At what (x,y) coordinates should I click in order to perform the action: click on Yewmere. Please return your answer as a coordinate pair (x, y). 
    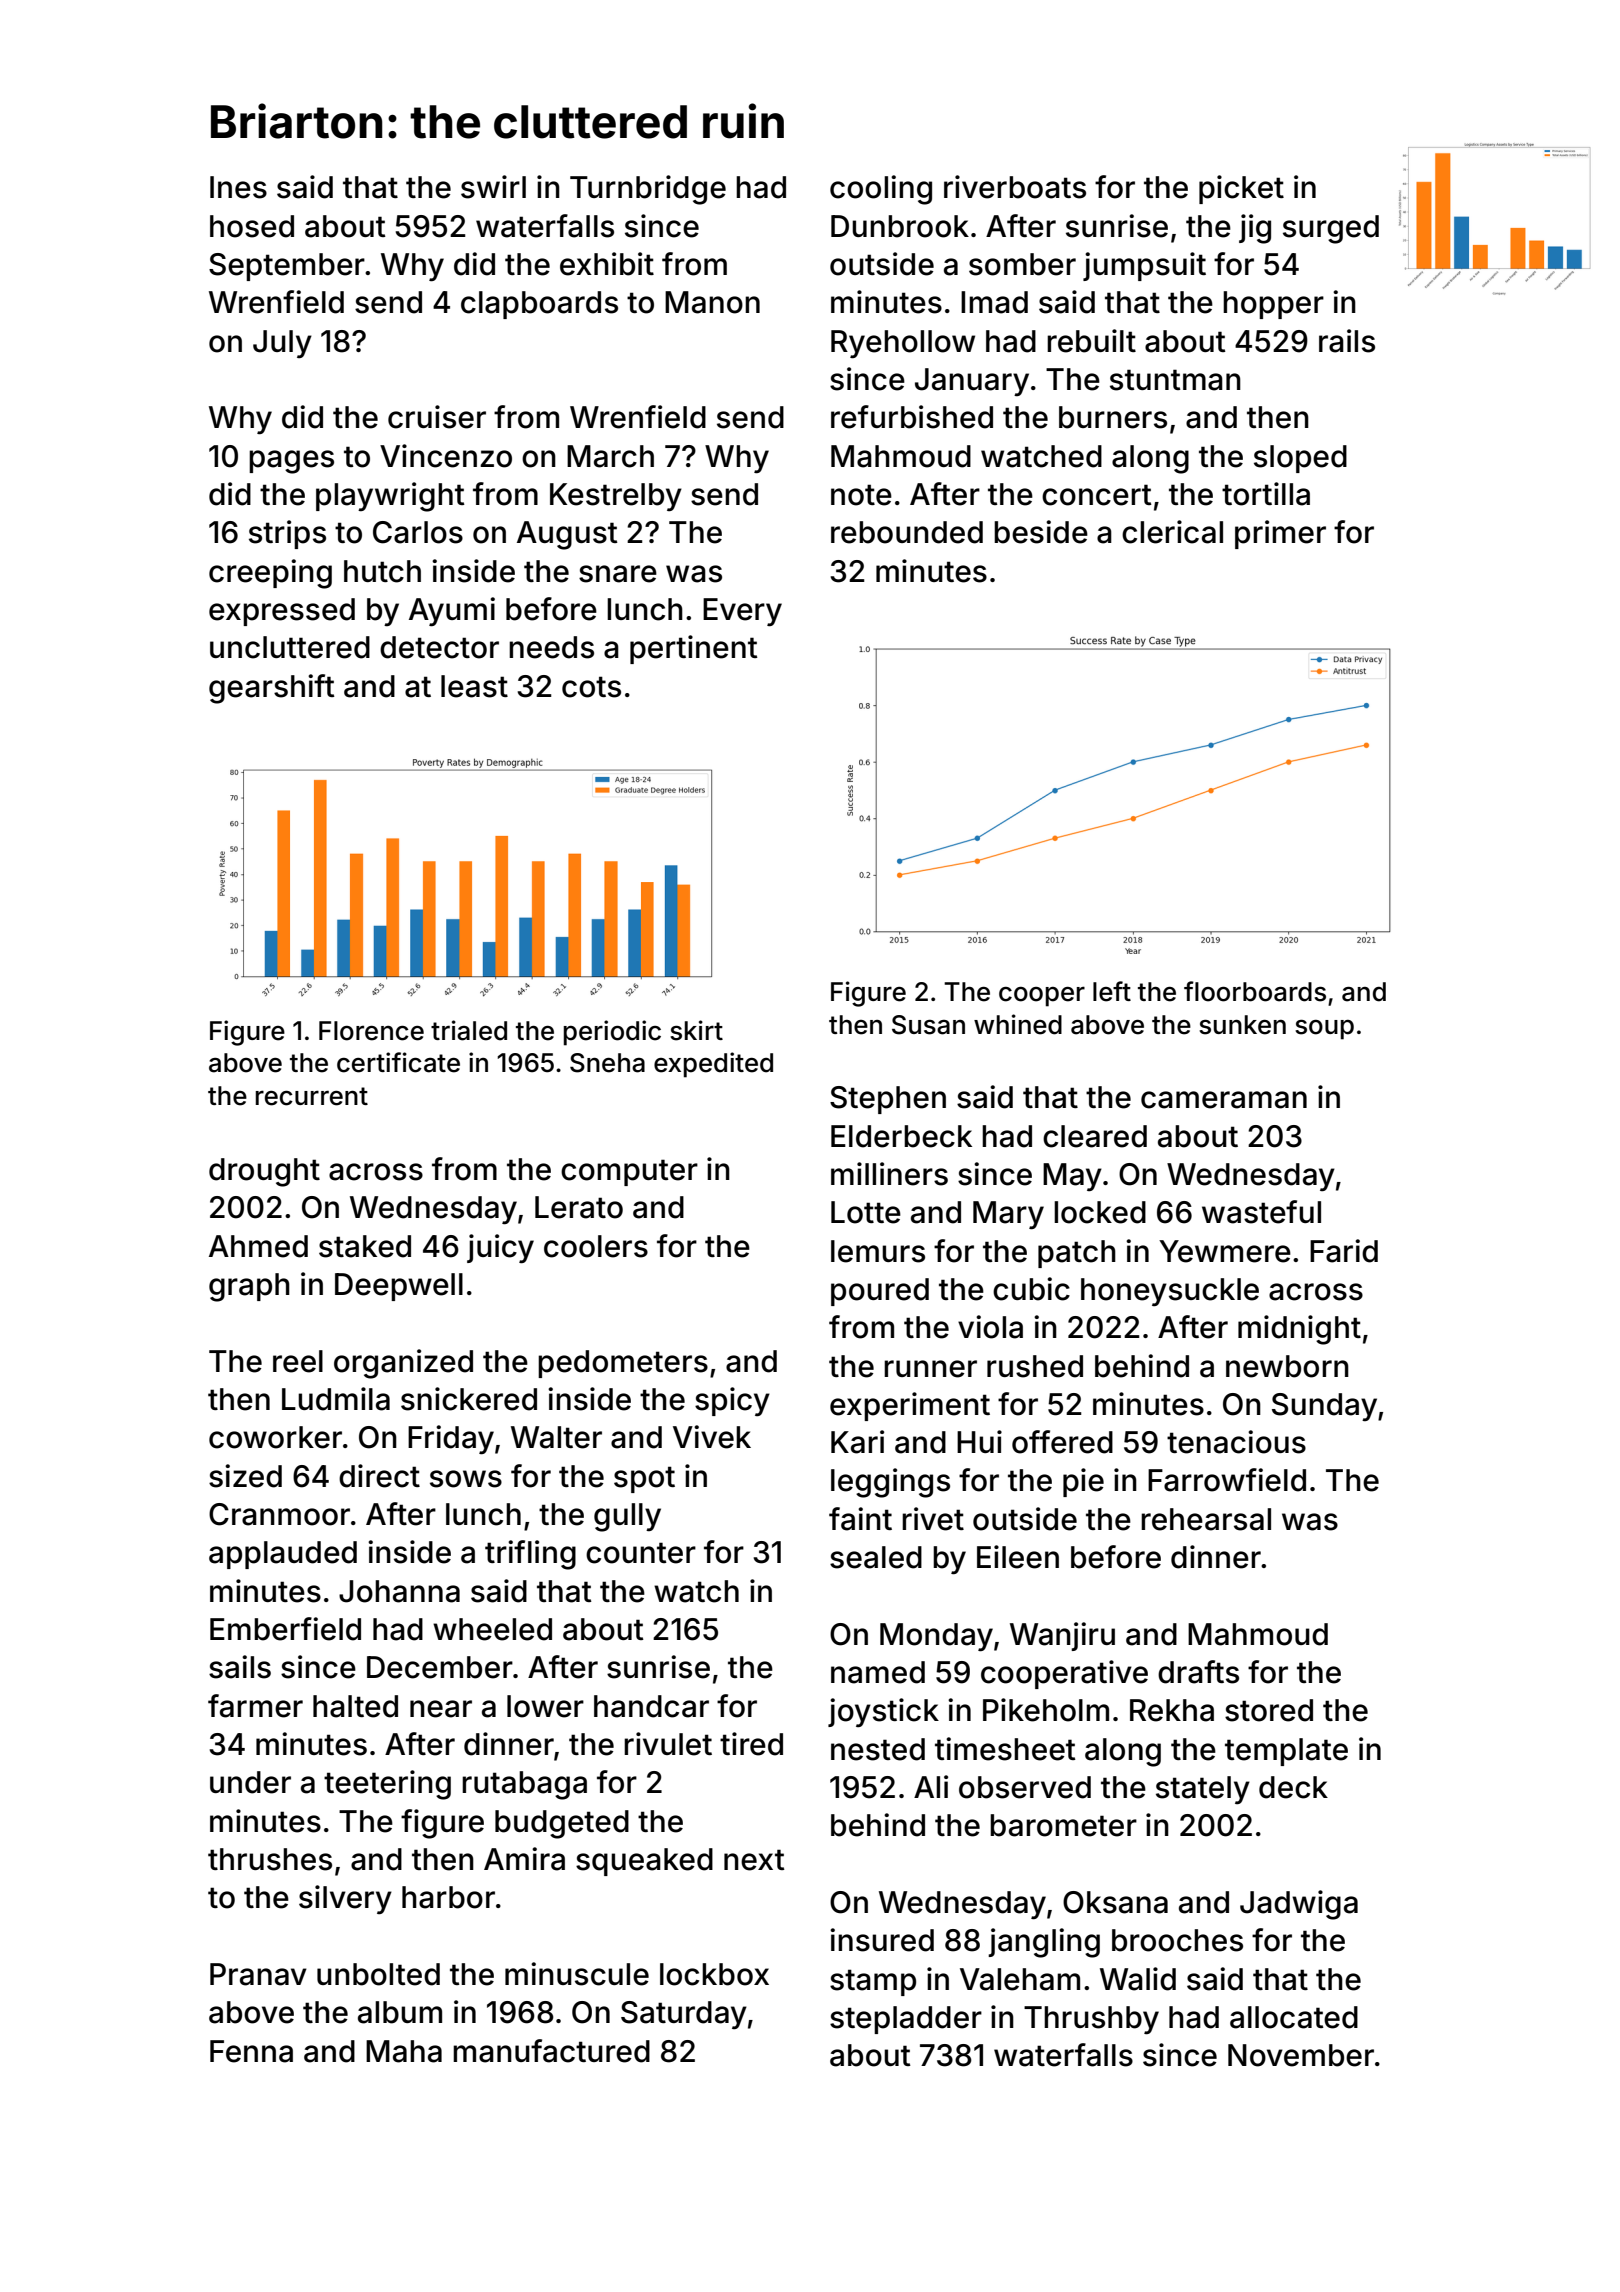
    Looking at the image, I should click on (1225, 1251).
